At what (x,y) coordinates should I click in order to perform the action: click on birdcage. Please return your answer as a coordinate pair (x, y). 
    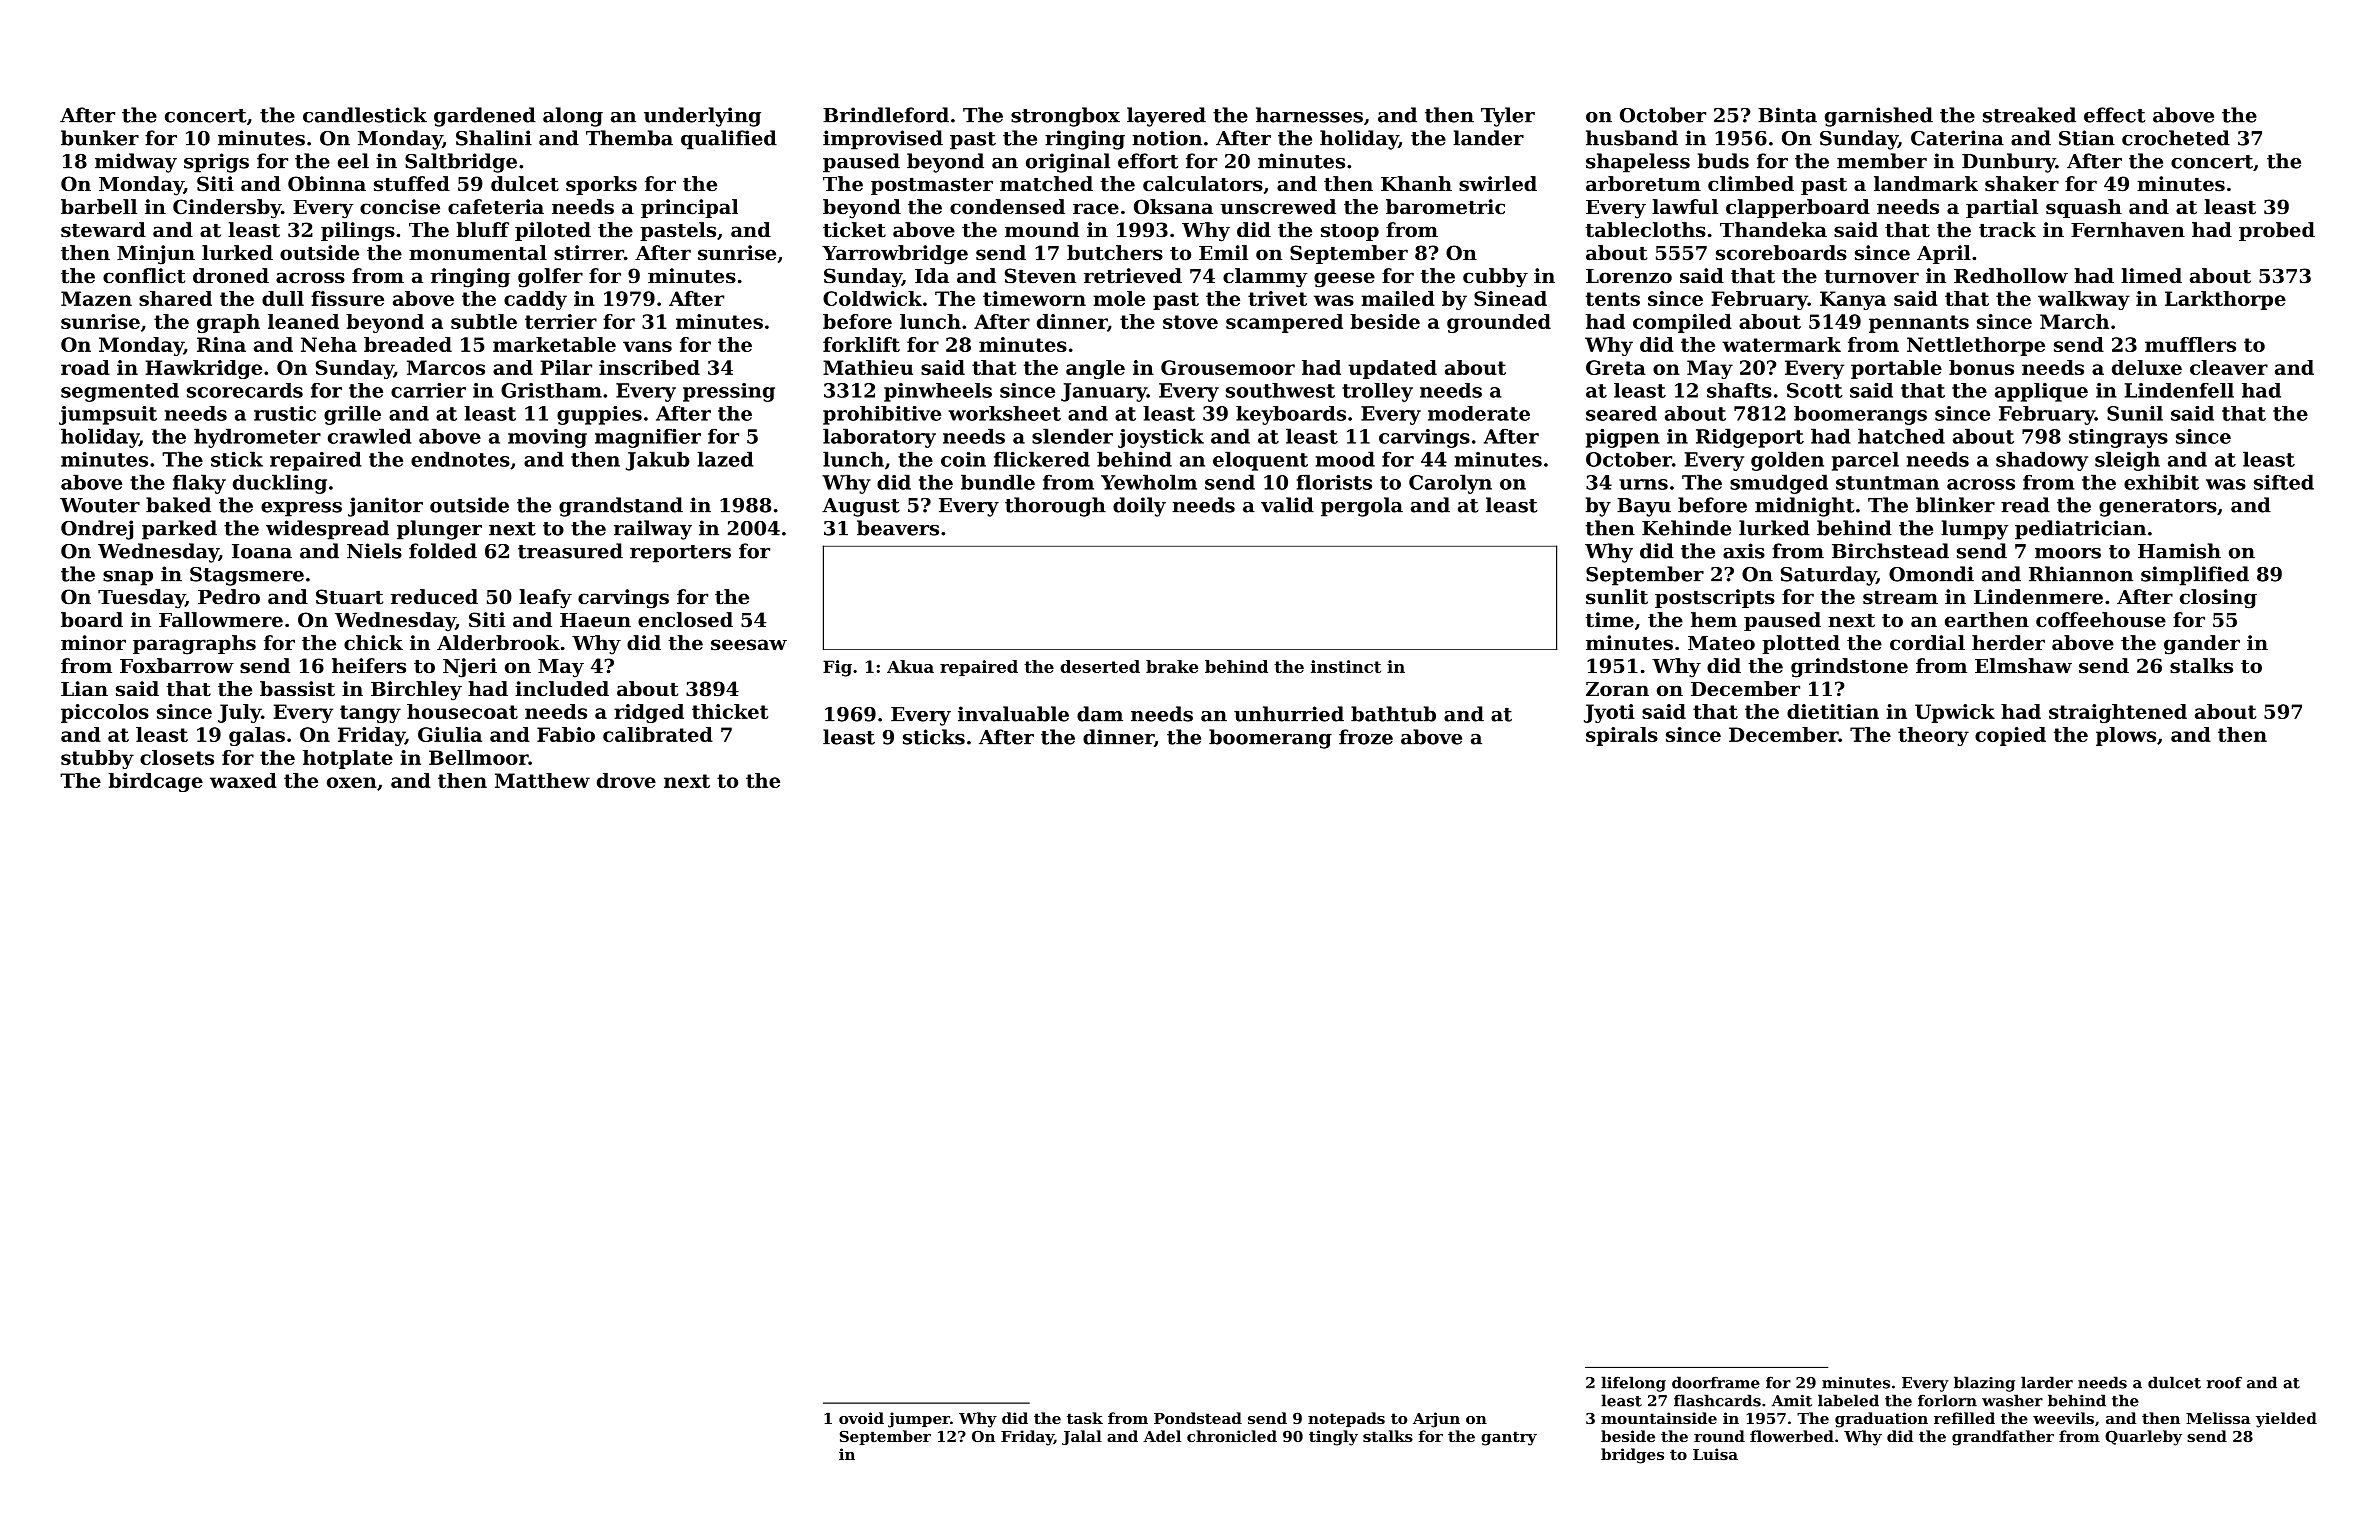
    Looking at the image, I should click on (155, 782).
